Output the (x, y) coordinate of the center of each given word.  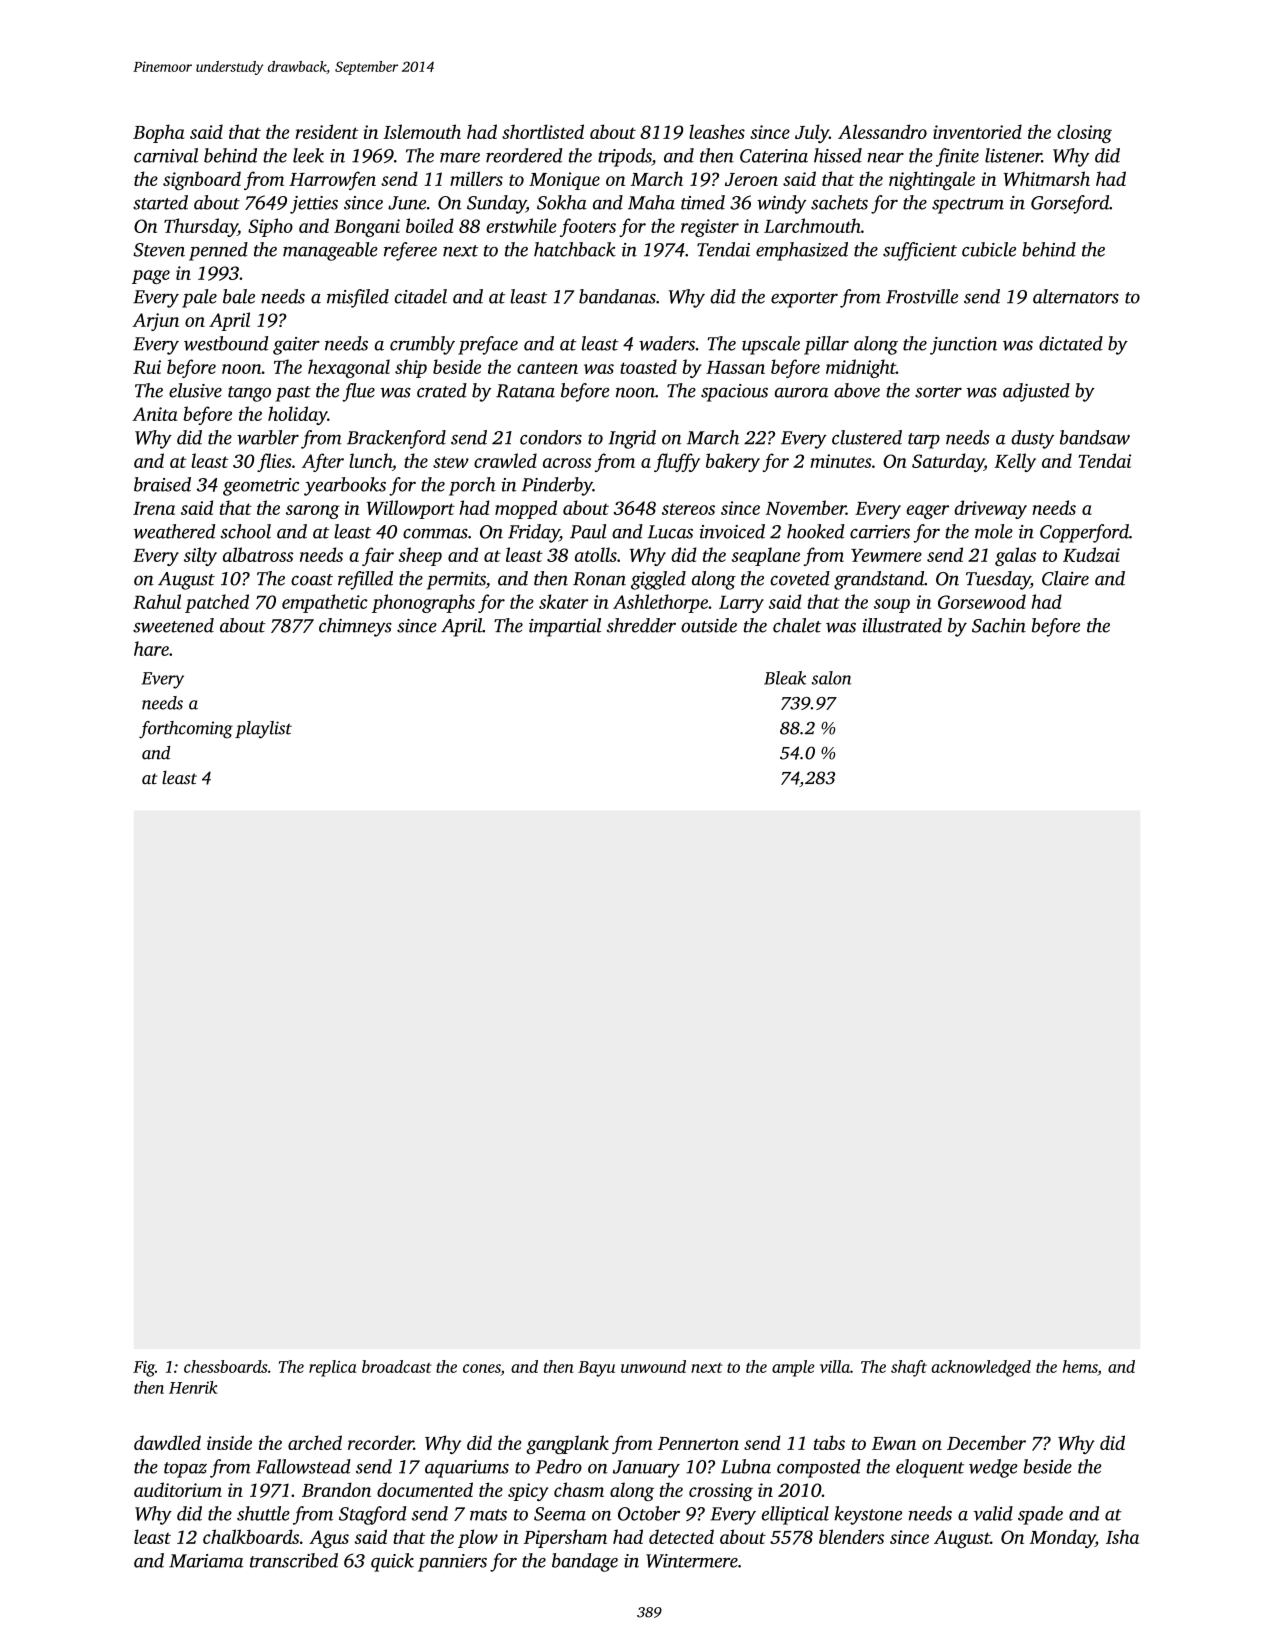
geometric (261, 487)
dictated (1071, 343)
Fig (144, 1369)
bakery (733, 462)
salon (831, 678)
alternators (1076, 296)
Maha (651, 202)
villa (835, 1366)
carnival (166, 155)
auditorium (178, 1489)
